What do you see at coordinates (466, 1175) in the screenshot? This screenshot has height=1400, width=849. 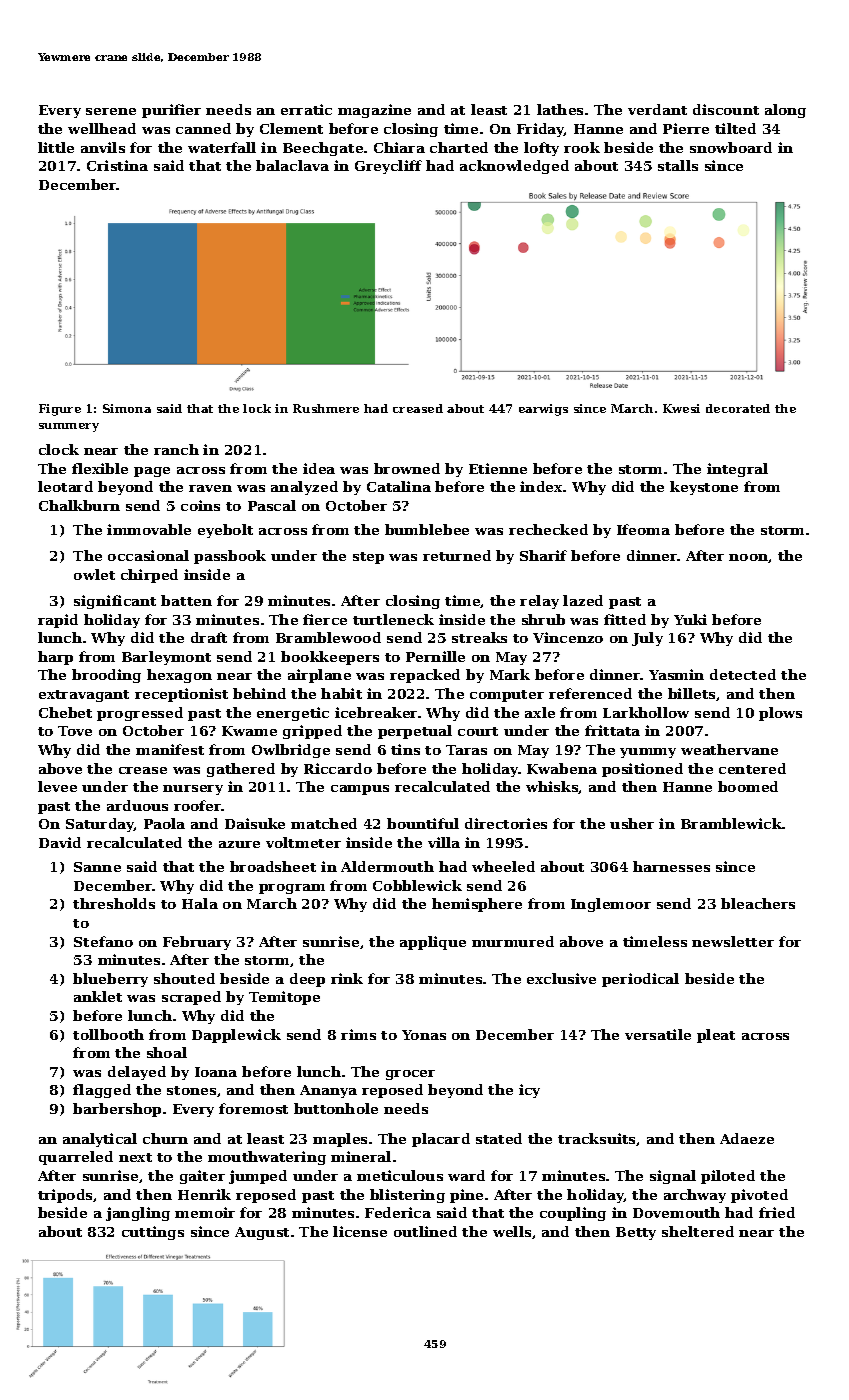 I see `ward` at bounding box center [466, 1175].
